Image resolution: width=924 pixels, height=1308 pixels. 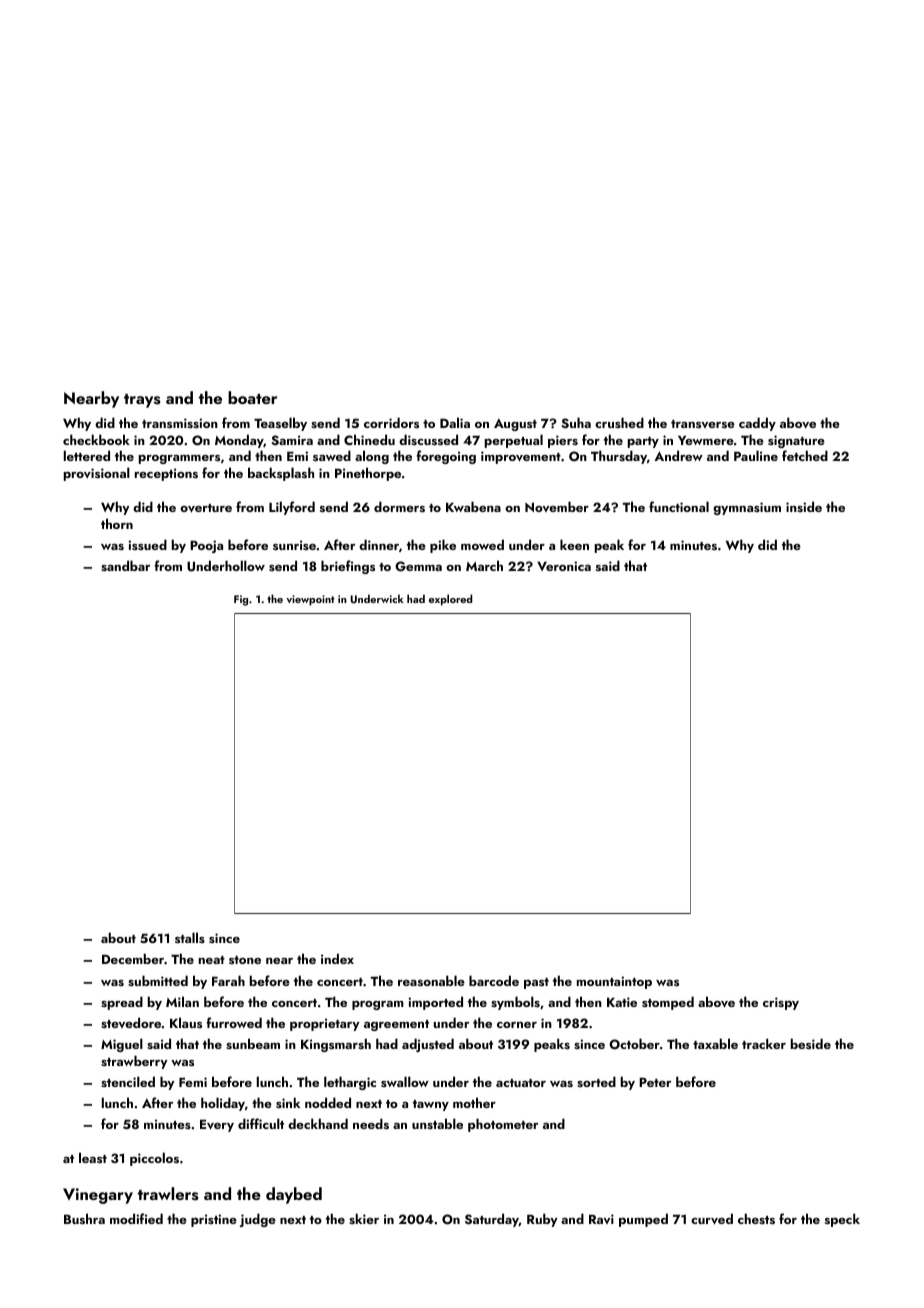 What do you see at coordinates (418, 566) in the page?
I see `Gemma` at bounding box center [418, 566].
